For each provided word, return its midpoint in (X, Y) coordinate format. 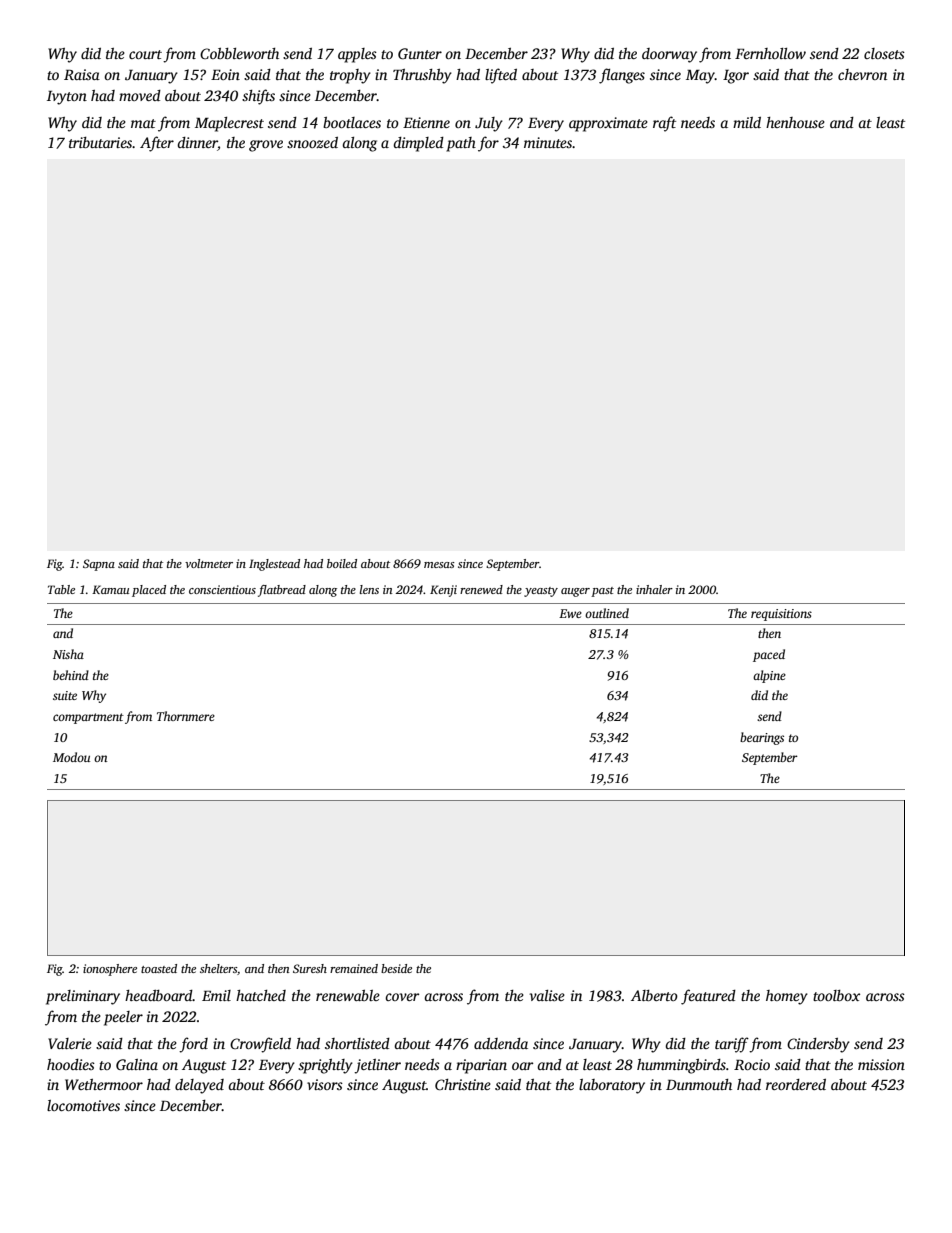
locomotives (83, 1105)
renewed (481, 589)
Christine (463, 1084)
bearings (762, 738)
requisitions (781, 615)
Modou (71, 757)
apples (357, 55)
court (145, 54)
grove (266, 146)
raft (664, 124)
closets (884, 53)
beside (396, 968)
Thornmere (186, 716)
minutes (548, 142)
